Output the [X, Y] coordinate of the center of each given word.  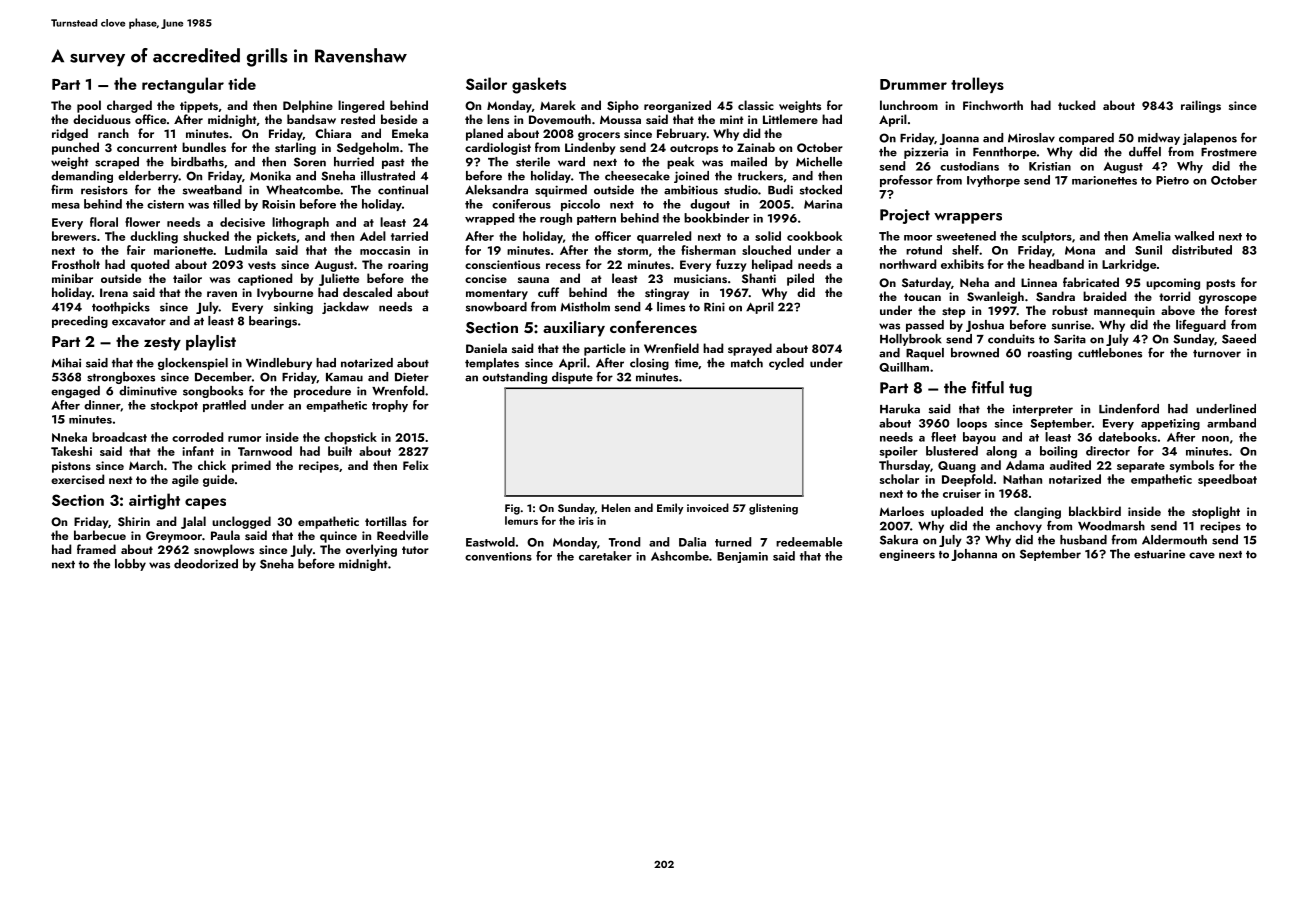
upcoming [1173, 284]
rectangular [183, 85]
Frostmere [1229, 152]
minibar [72, 278]
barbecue [100, 535]
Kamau [344, 377]
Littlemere [790, 119]
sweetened [966, 236]
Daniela [486, 348]
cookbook [814, 236]
